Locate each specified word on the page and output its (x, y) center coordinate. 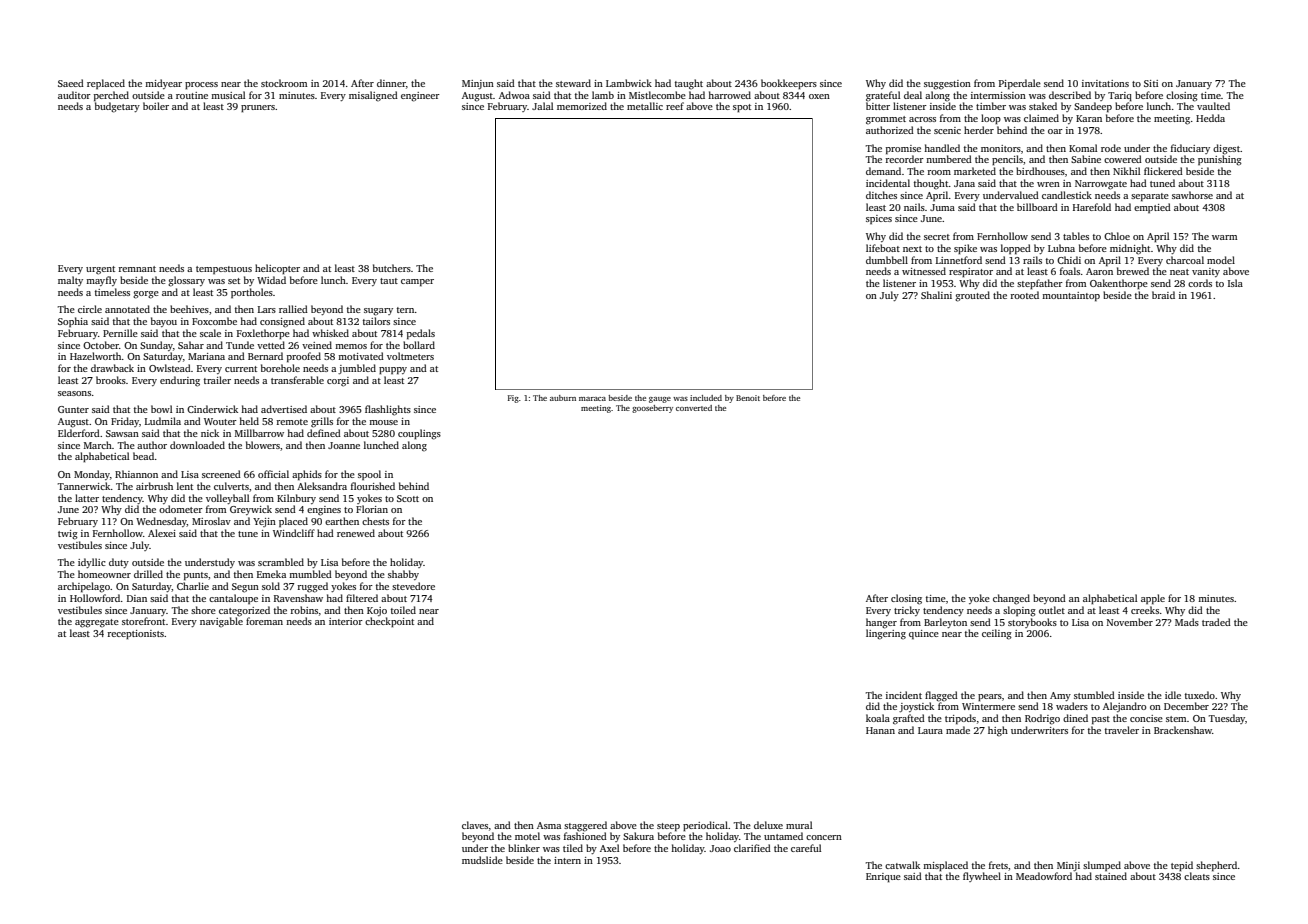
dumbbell (887, 260)
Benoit (748, 398)
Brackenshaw (1183, 730)
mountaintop (1071, 296)
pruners (258, 109)
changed (1011, 599)
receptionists (136, 635)
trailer (217, 380)
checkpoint (389, 622)
